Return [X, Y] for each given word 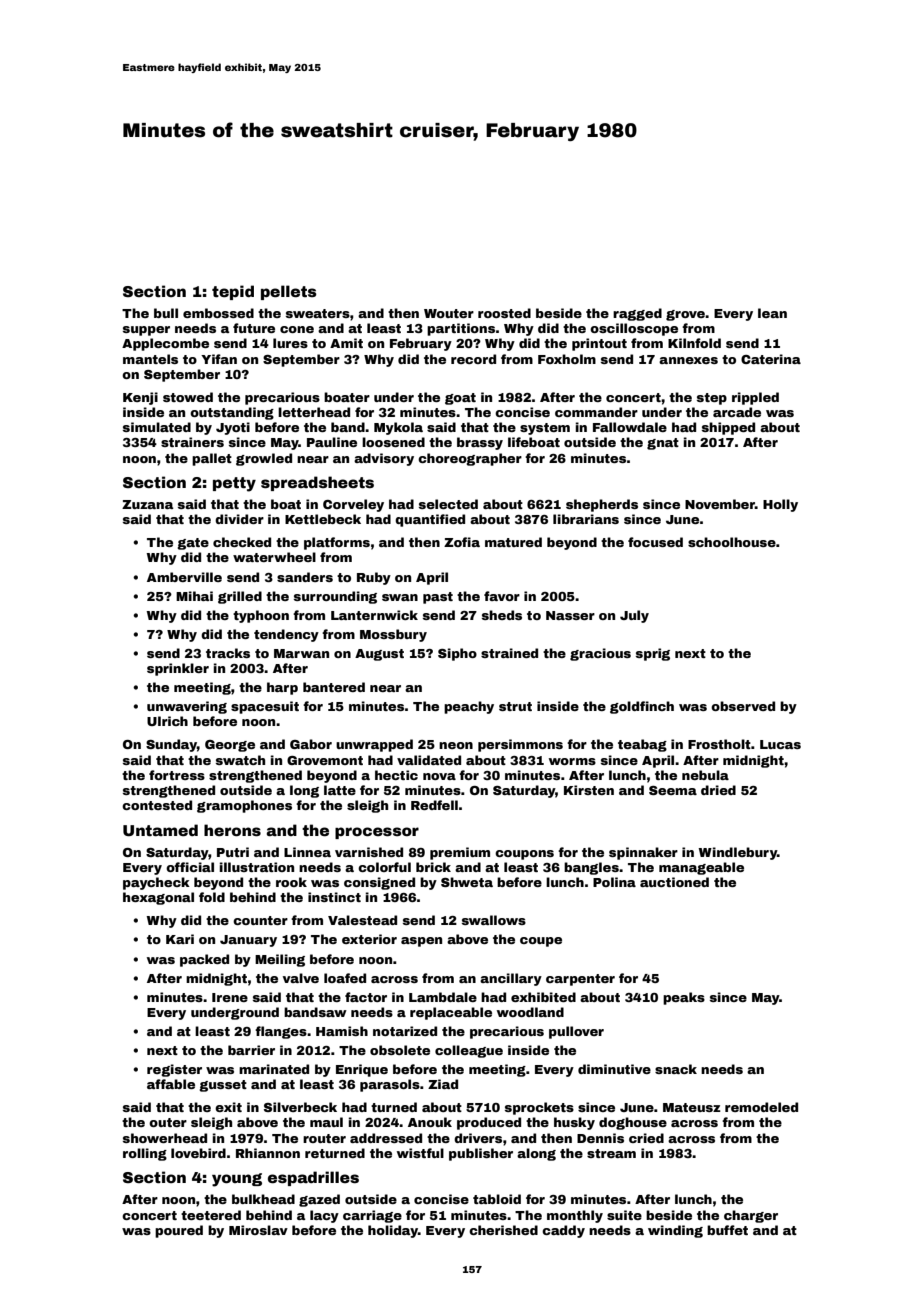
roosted [504, 313]
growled [264, 459]
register [174, 1070]
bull [166, 313]
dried [718, 790]
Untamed [160, 830]
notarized [405, 1031]
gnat [663, 444]
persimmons [520, 745]
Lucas [780, 744]
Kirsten [589, 790]
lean [772, 313]
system [545, 429]
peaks [684, 998]
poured [179, 1231]
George [230, 746]
